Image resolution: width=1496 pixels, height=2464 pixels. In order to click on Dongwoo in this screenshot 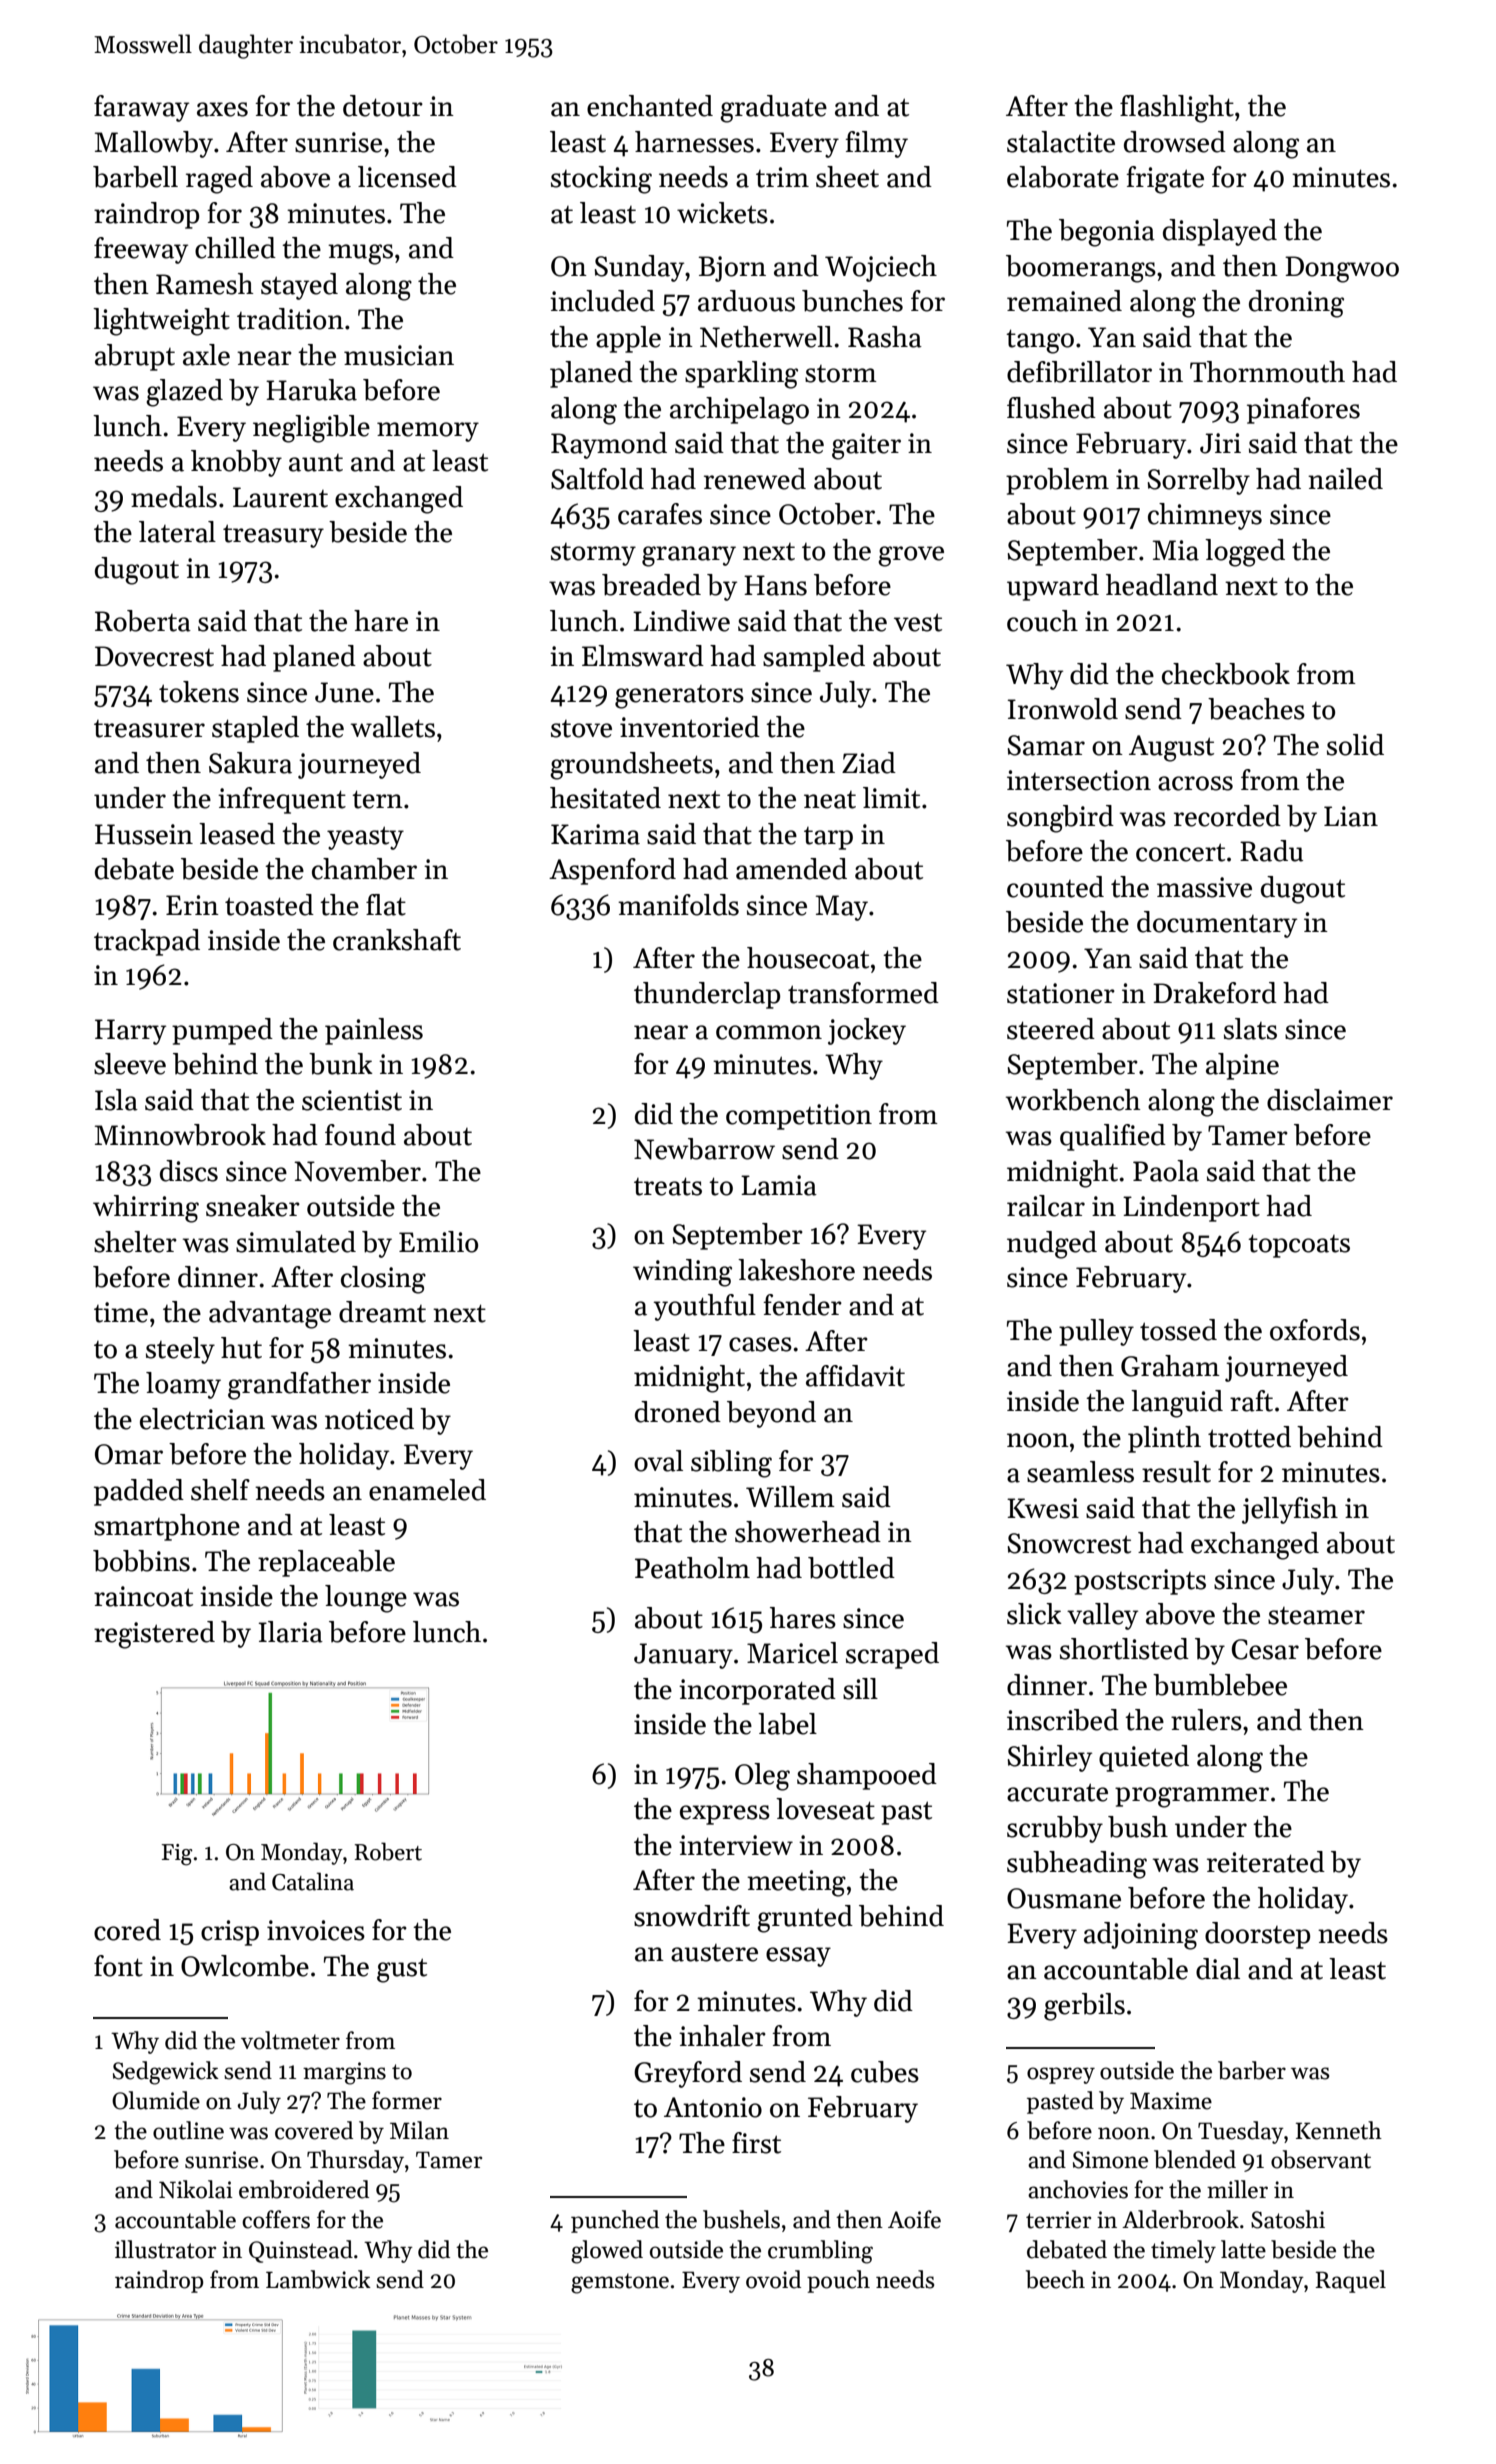, I will do `click(1342, 269)`.
